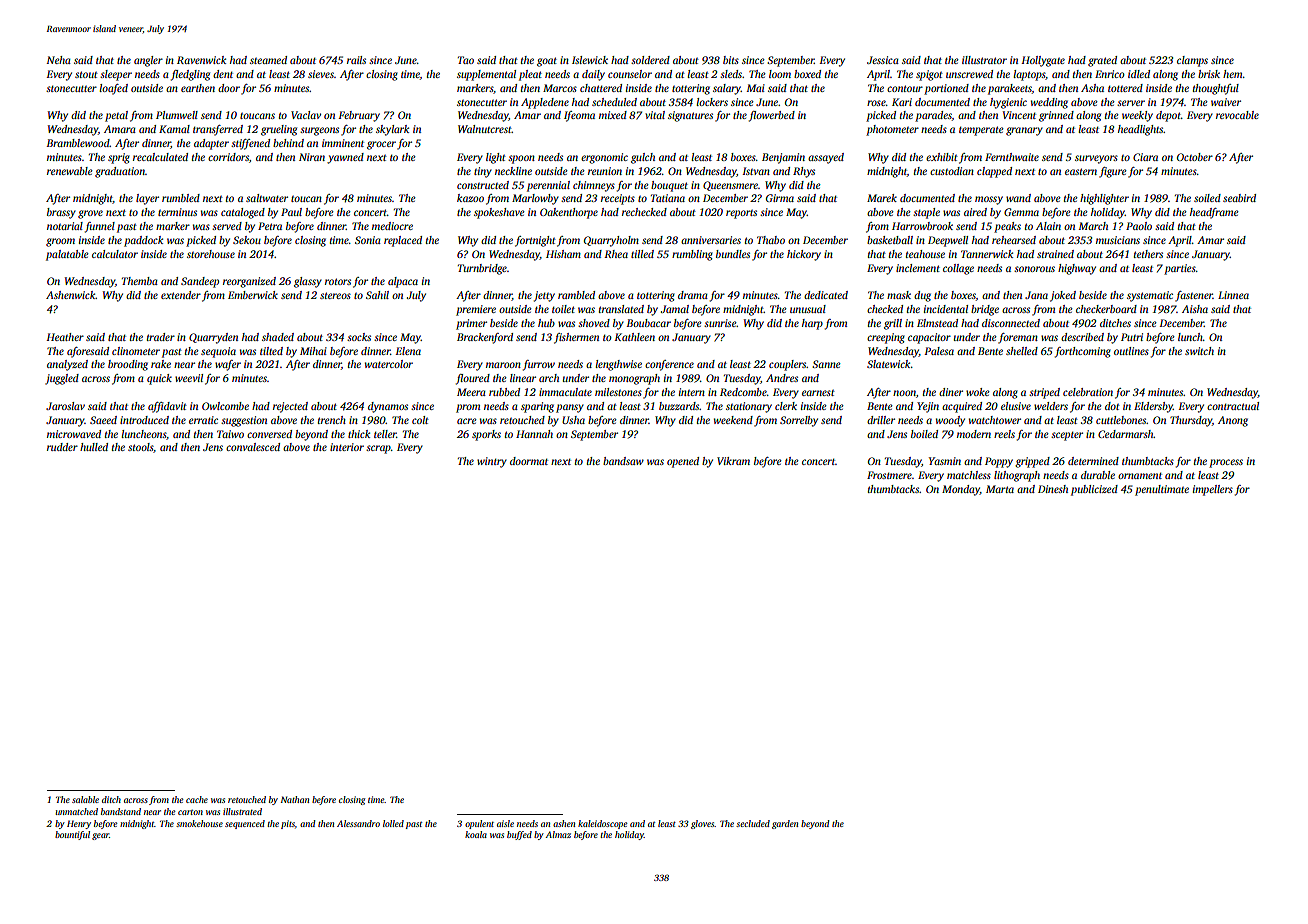 This screenshot has width=1308, height=924. What do you see at coordinates (558, 834) in the screenshot?
I see `Almaz` at bounding box center [558, 834].
